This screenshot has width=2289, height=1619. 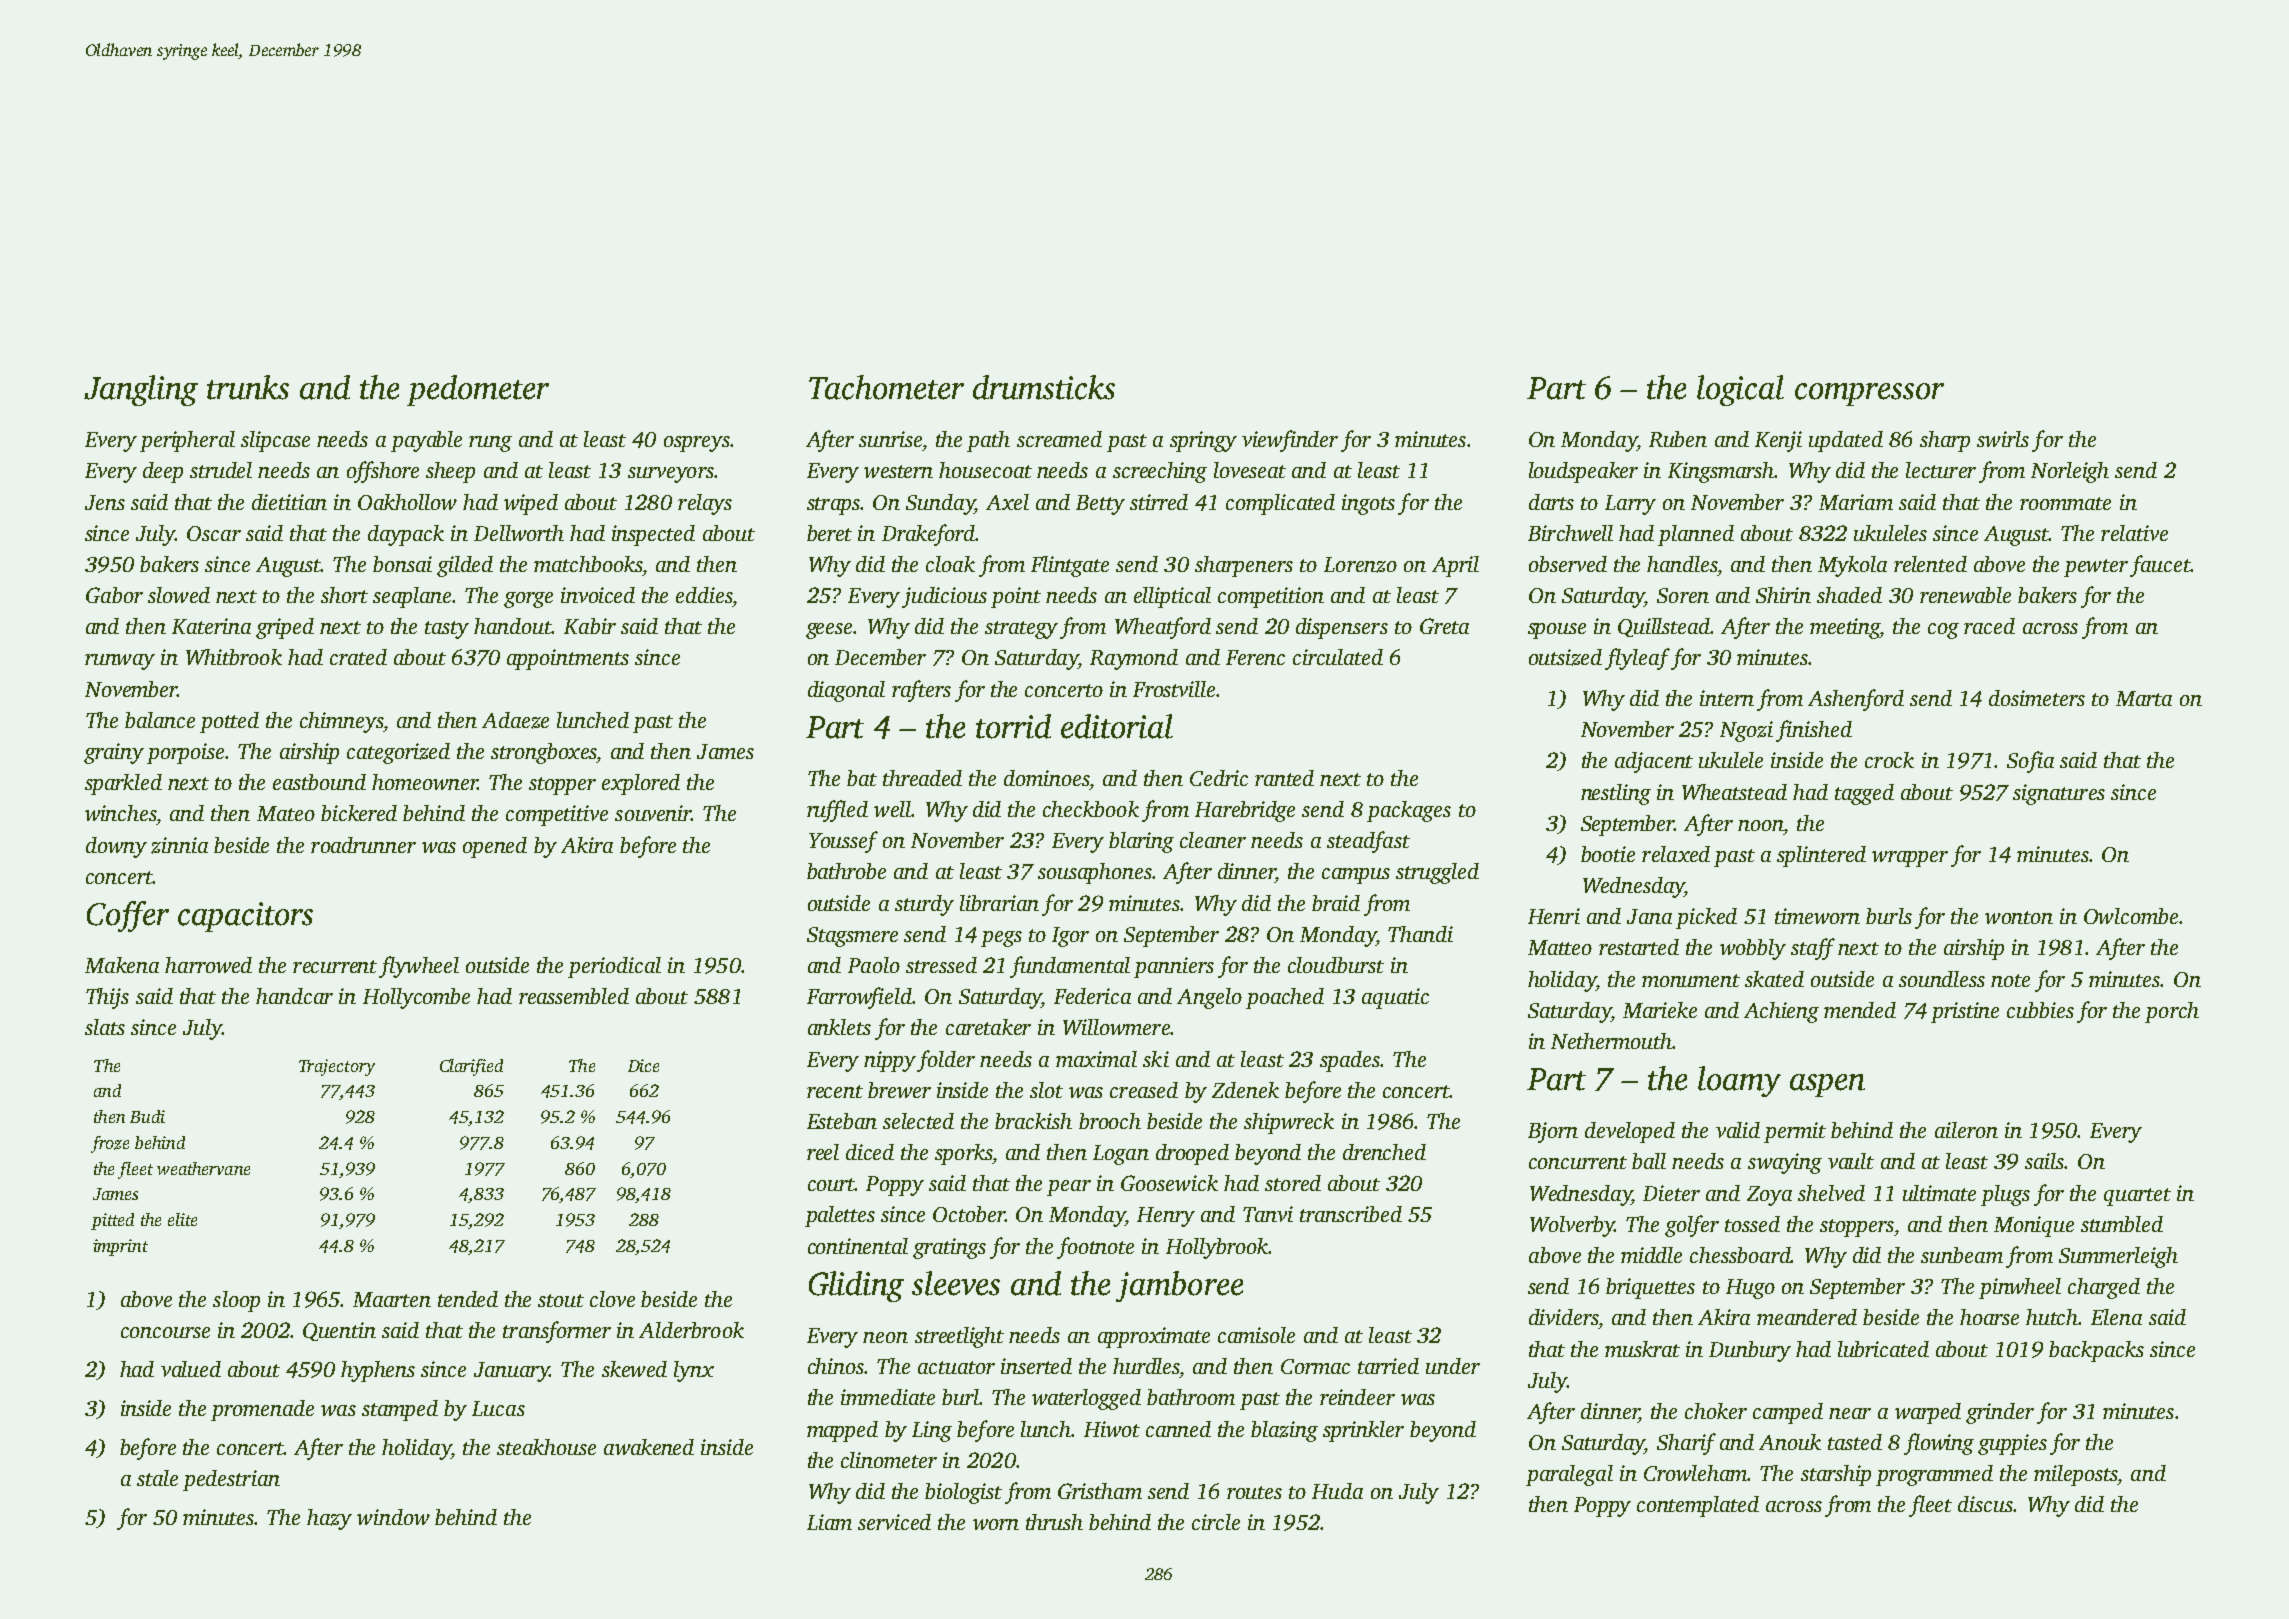 What do you see at coordinates (1795, 1132) in the screenshot?
I see `permit` at bounding box center [1795, 1132].
